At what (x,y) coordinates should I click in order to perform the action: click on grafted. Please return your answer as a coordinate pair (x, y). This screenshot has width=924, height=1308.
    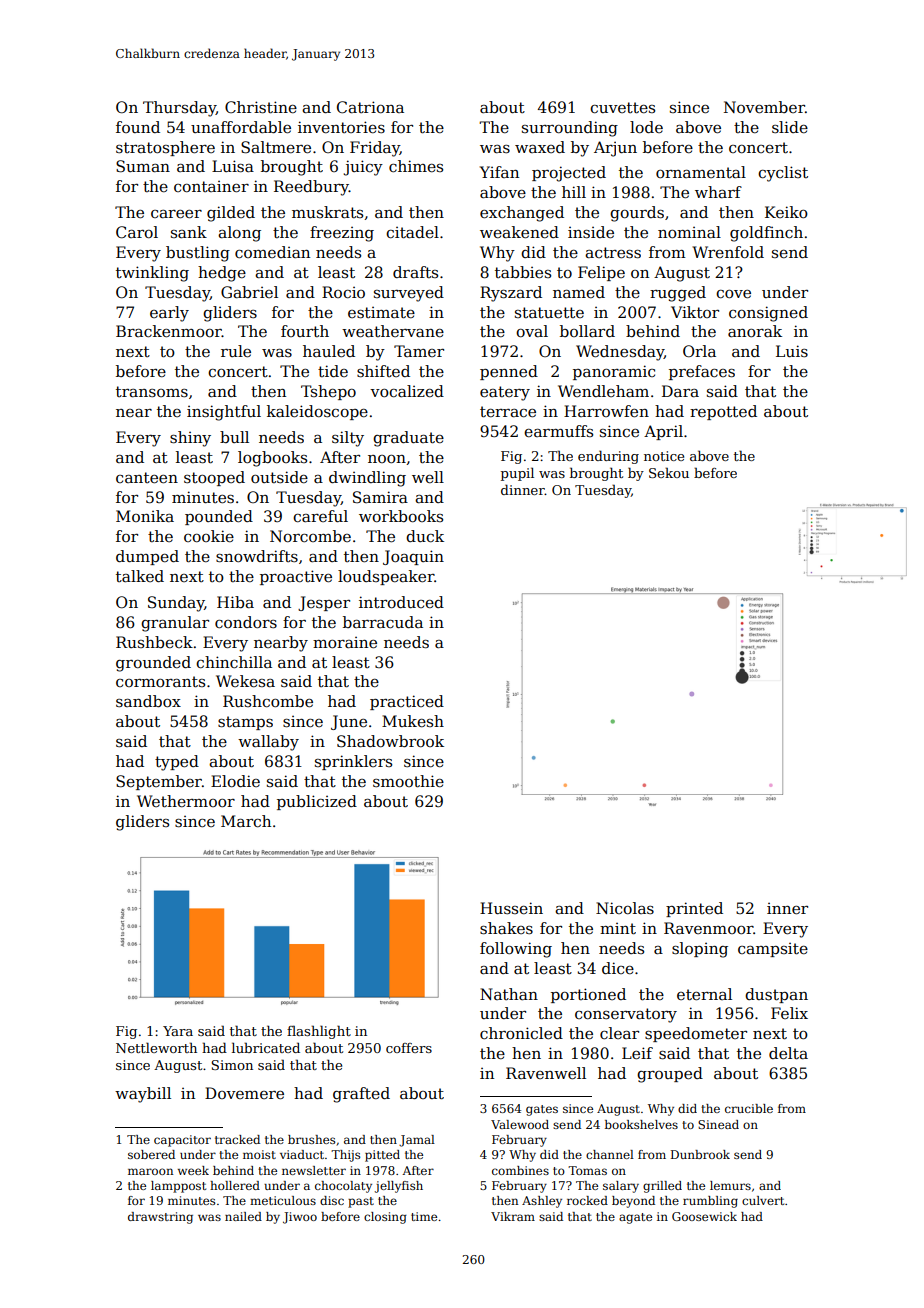
    Looking at the image, I should click on (361, 1095).
